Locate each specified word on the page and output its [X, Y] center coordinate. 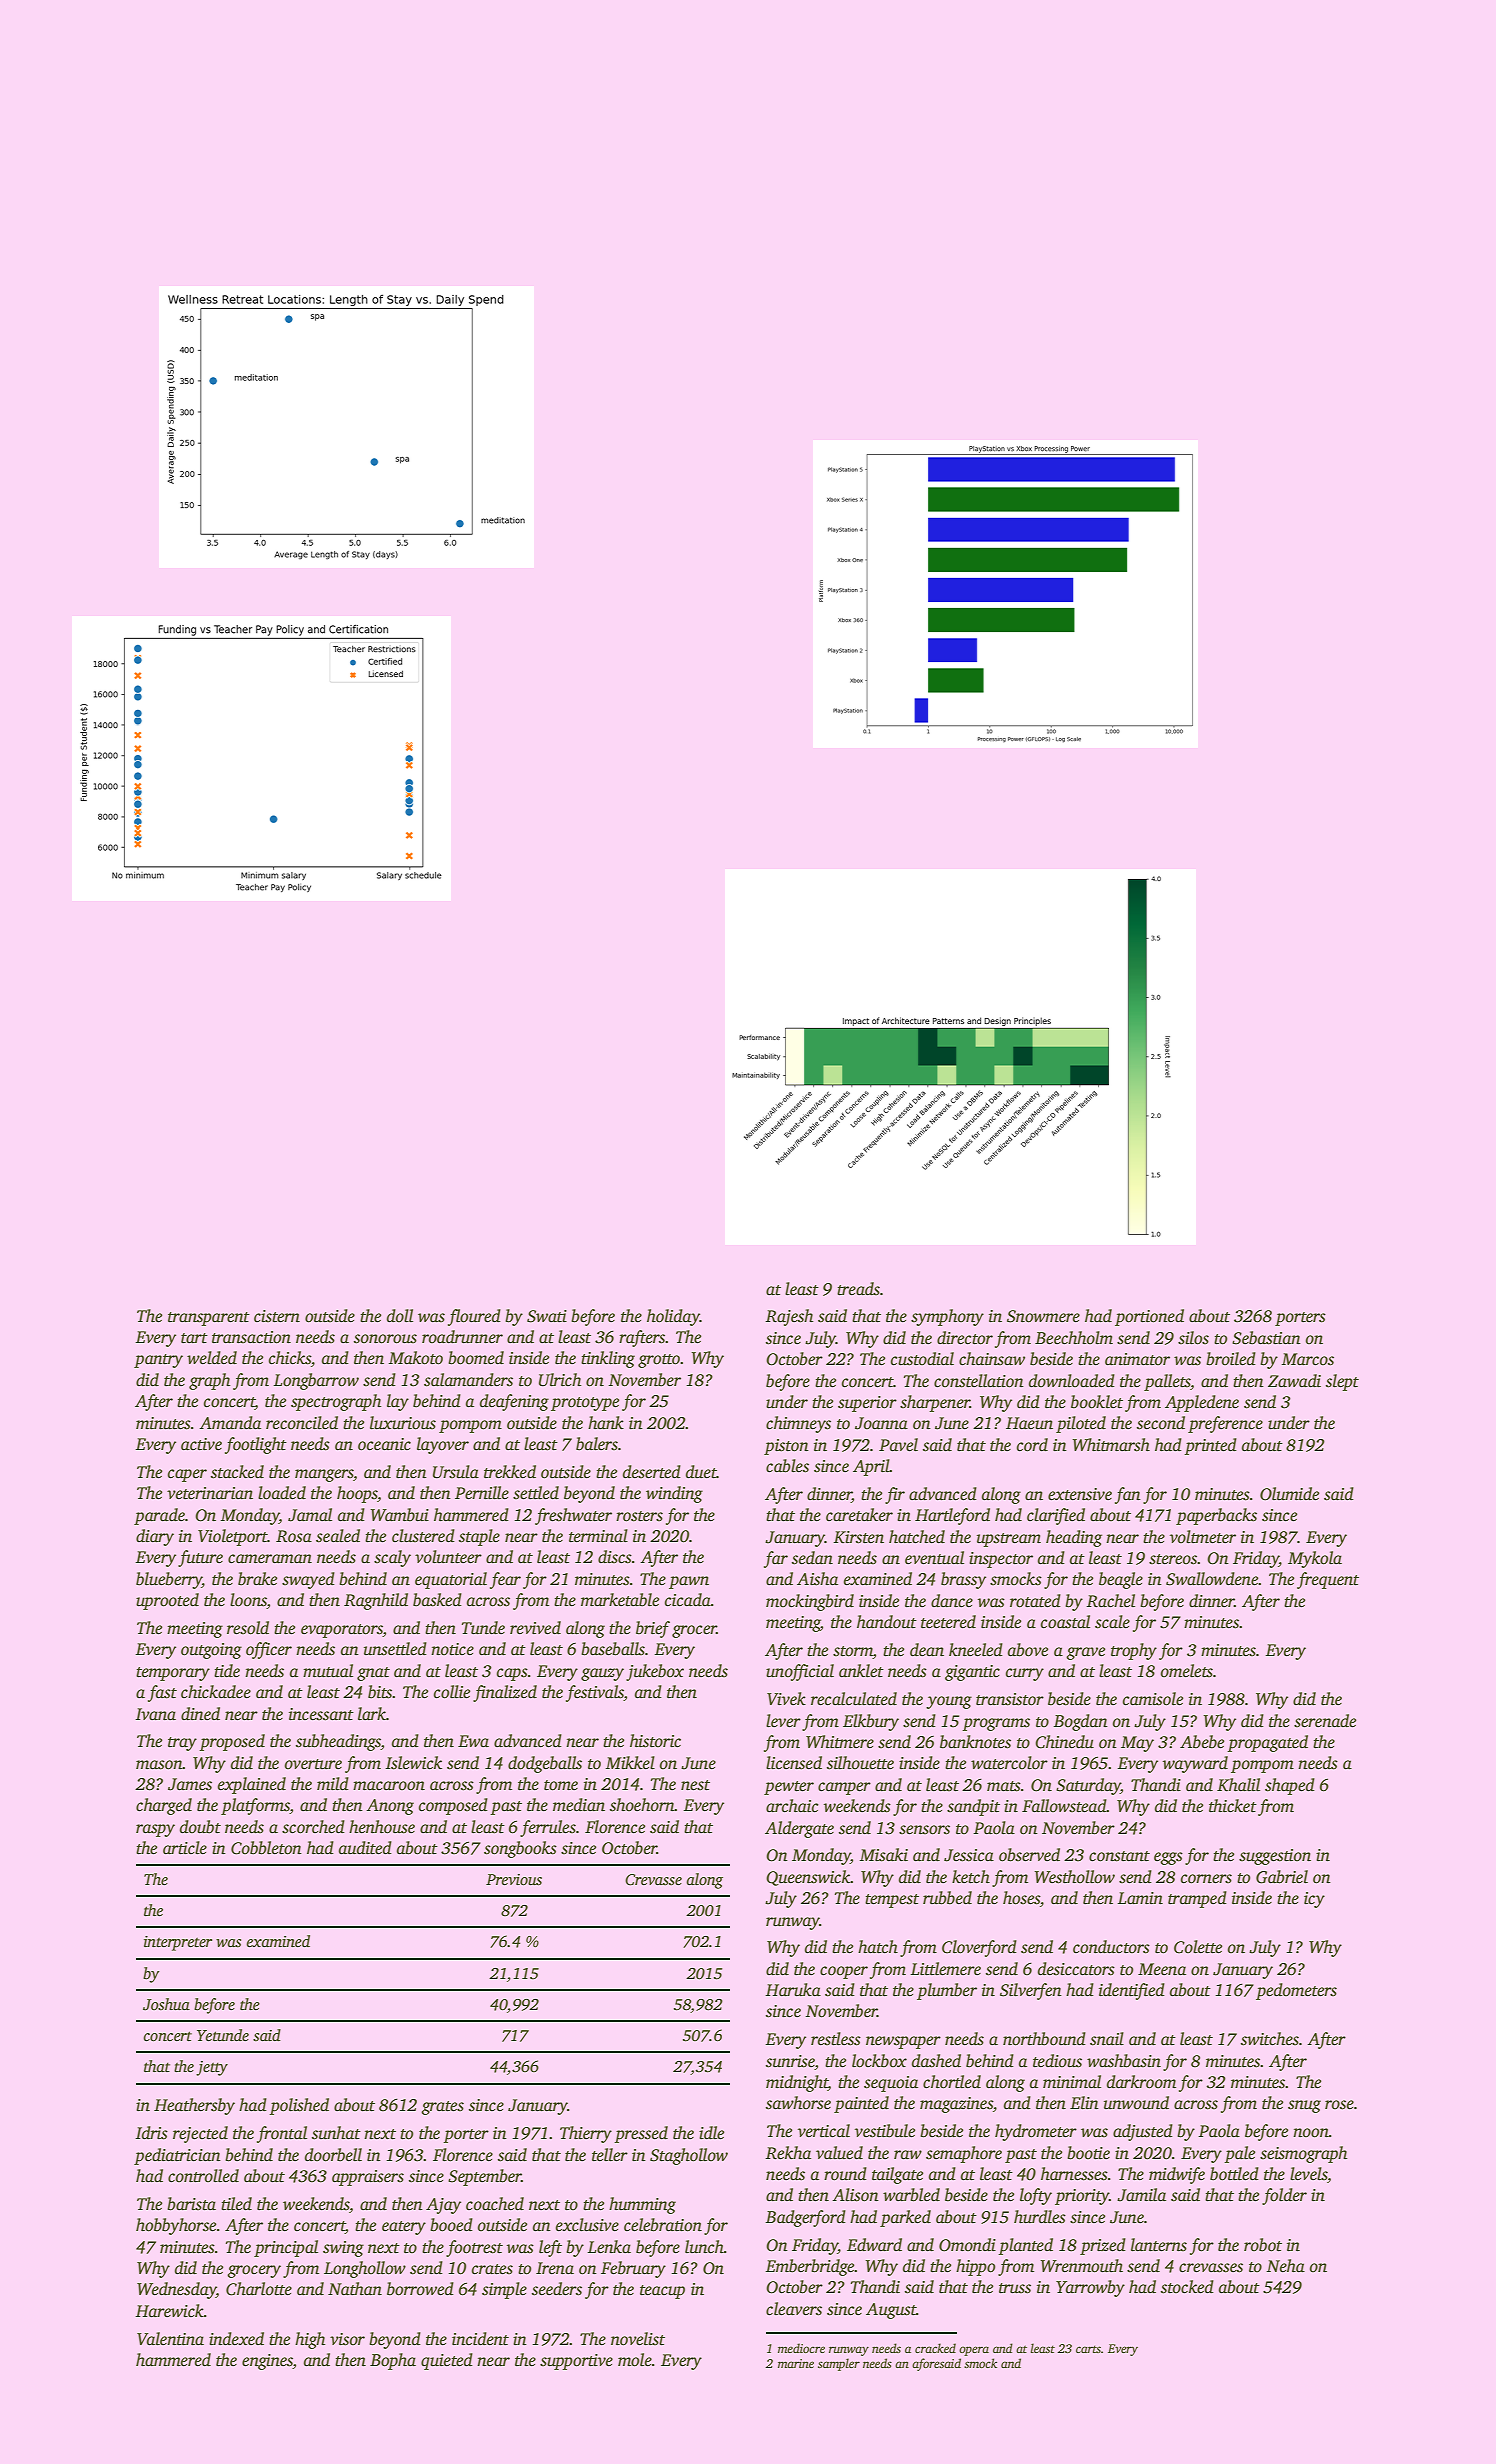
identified [1132, 1991]
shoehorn [642, 1805]
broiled [1231, 1359]
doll [400, 1315]
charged [164, 1806]
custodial [922, 1359]
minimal [1072, 2081]
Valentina [170, 2339]
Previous [514, 1880]
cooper [844, 1972]
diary [155, 1537]
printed [1211, 1446]
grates [442, 2108]
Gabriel [1282, 1877]
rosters [639, 1516]
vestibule [885, 2131]
